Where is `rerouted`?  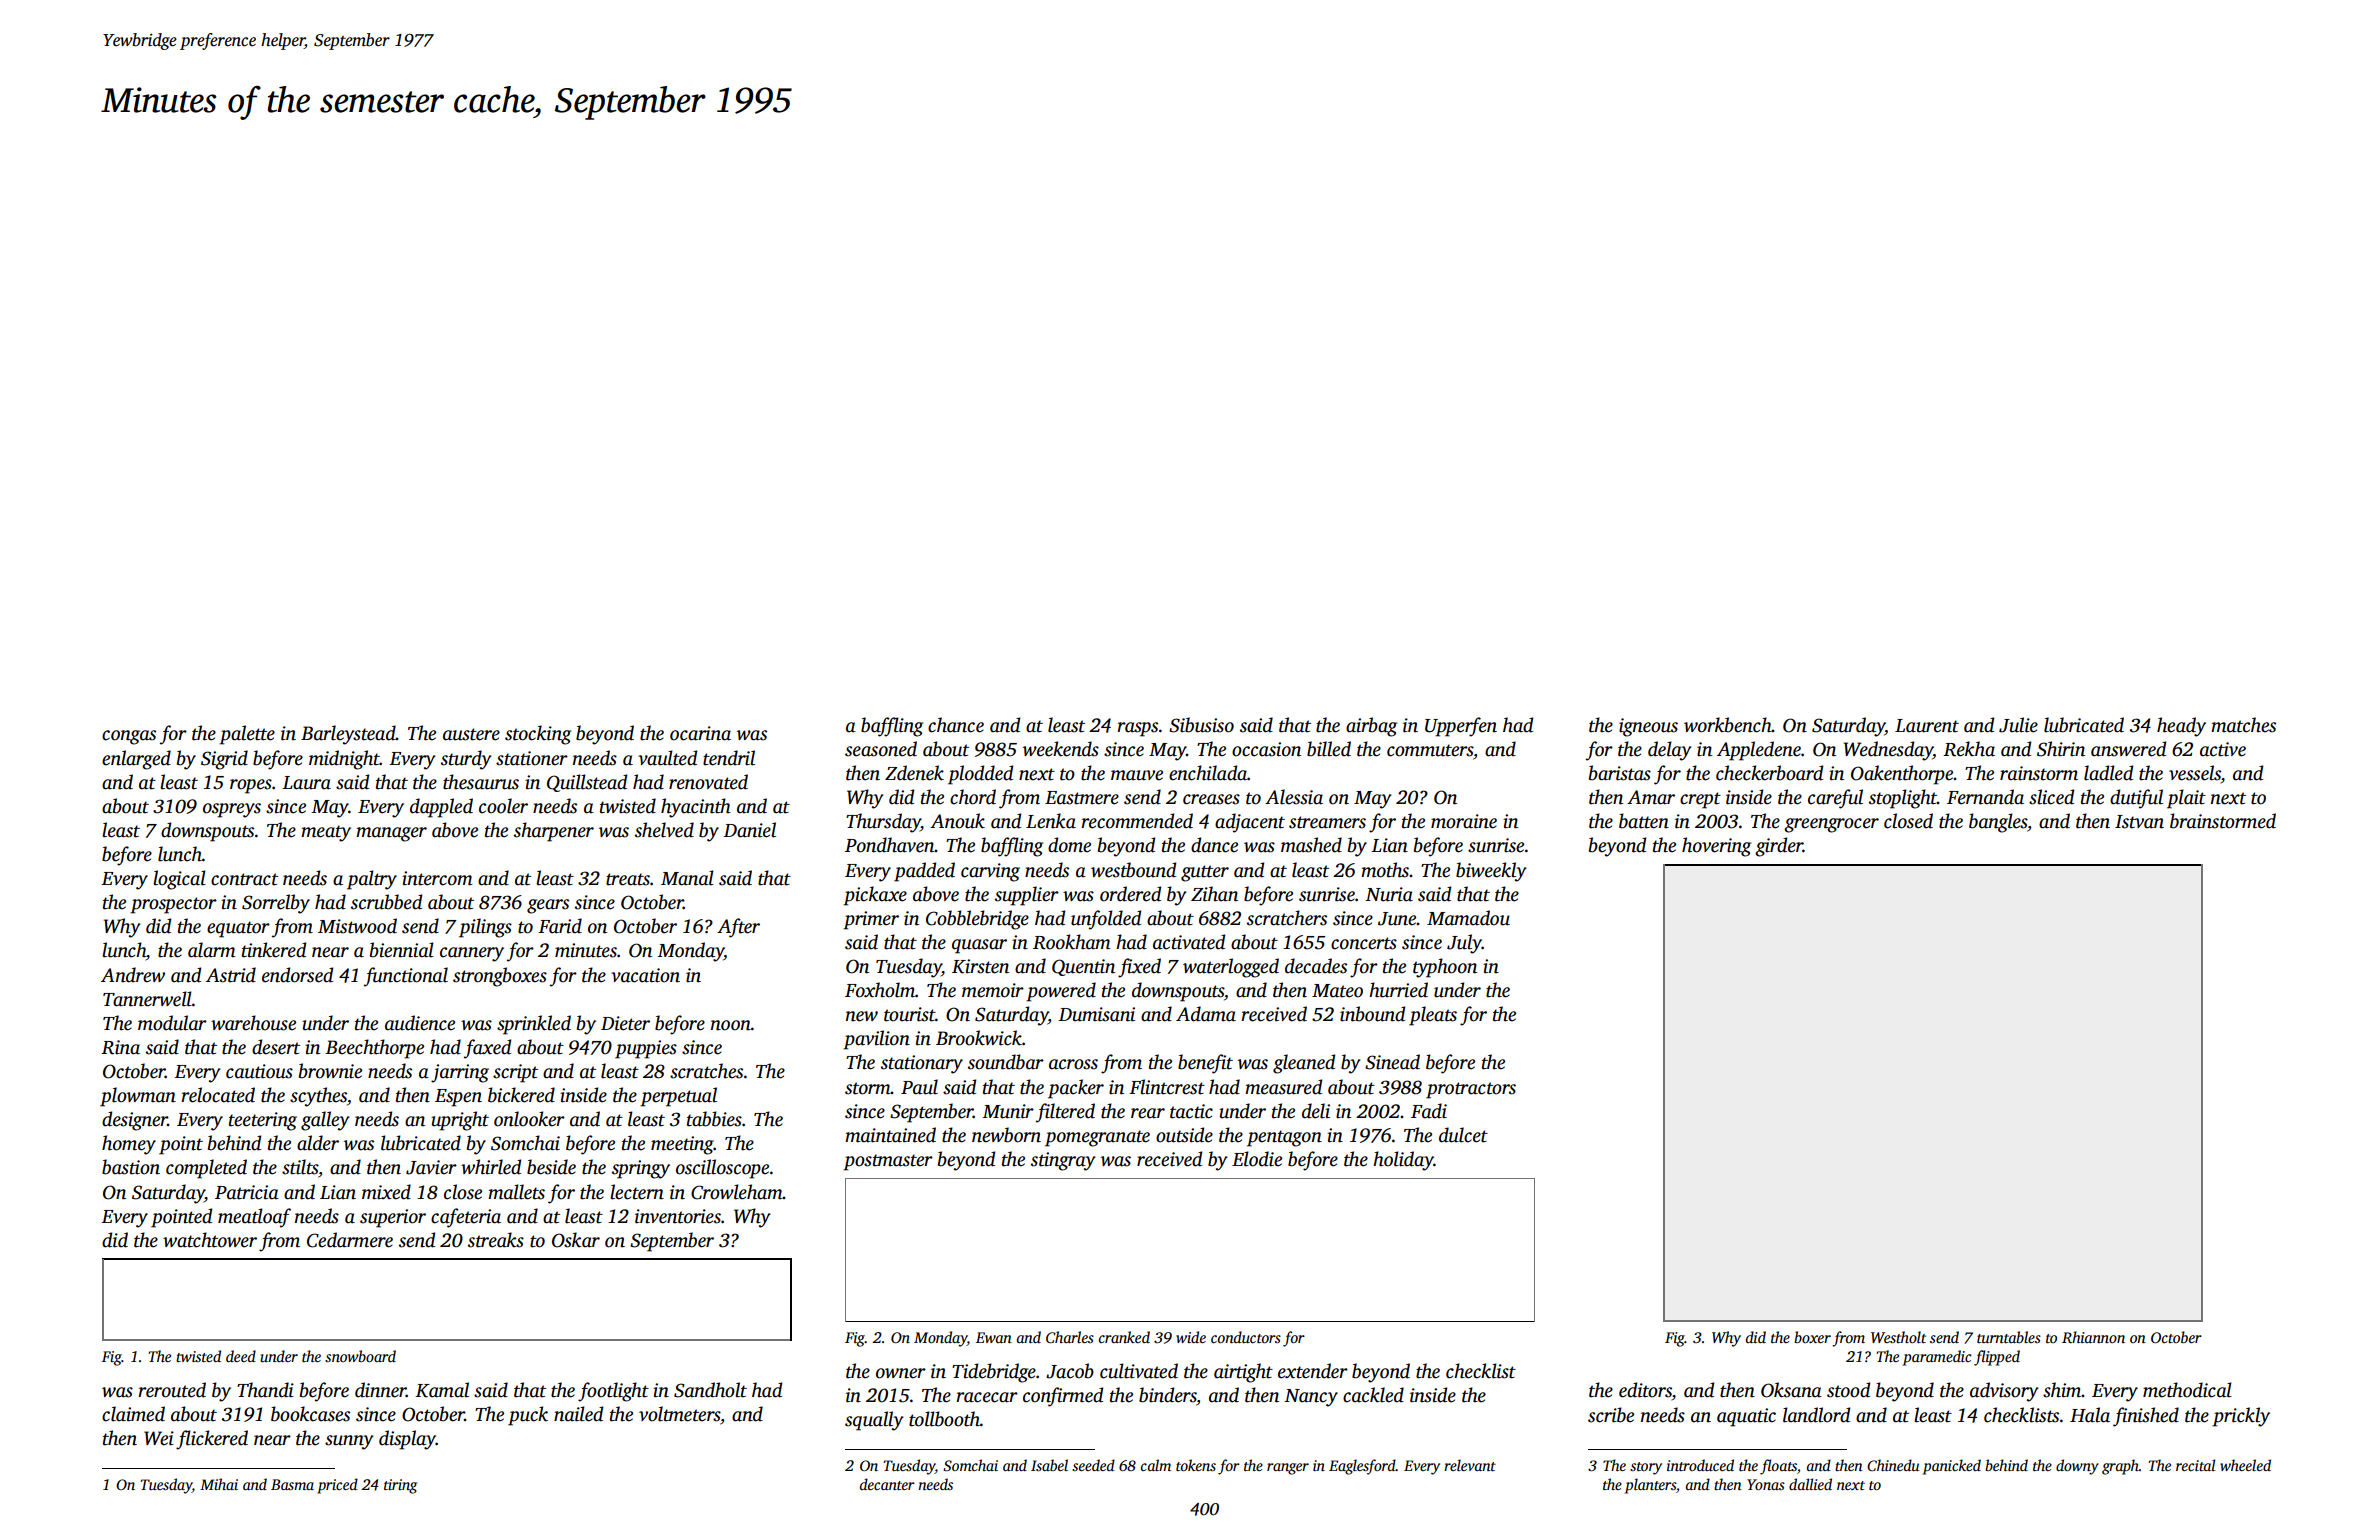
rerouted is located at coordinates (172, 1390).
